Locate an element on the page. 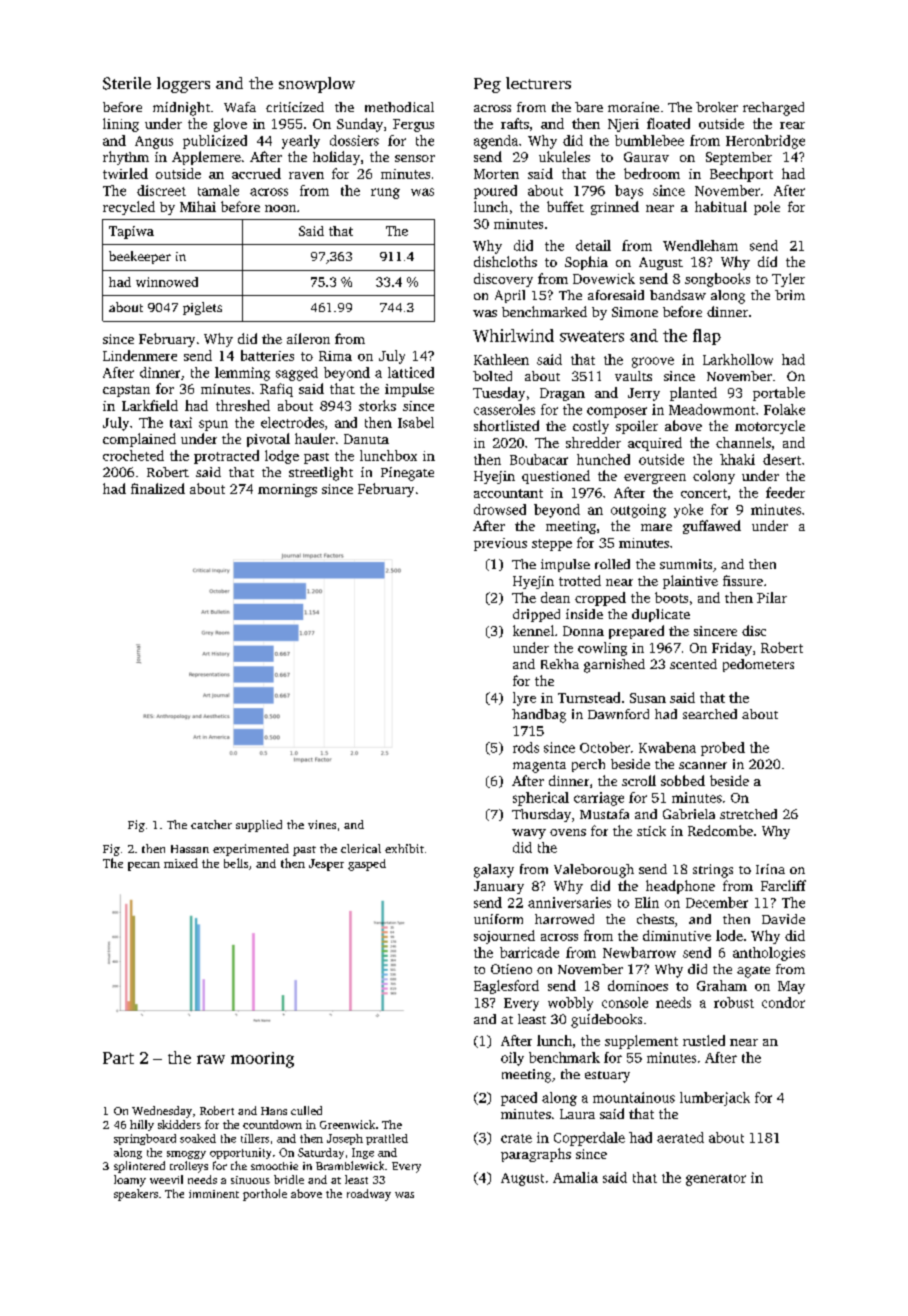  bandsaw is located at coordinates (678, 295).
